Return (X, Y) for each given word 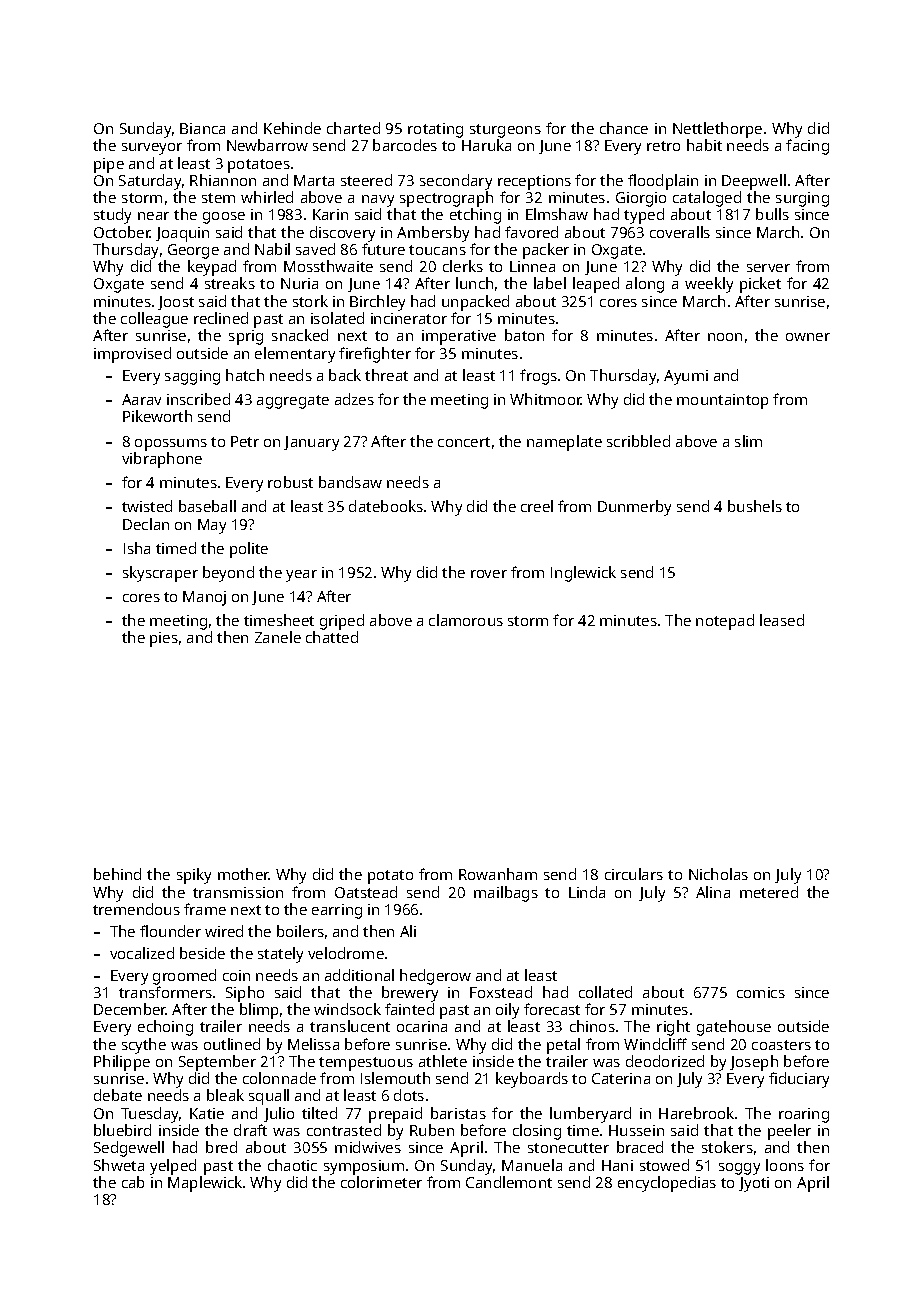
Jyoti (754, 1184)
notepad (725, 622)
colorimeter (381, 1182)
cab (133, 1182)
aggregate (293, 402)
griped (342, 622)
